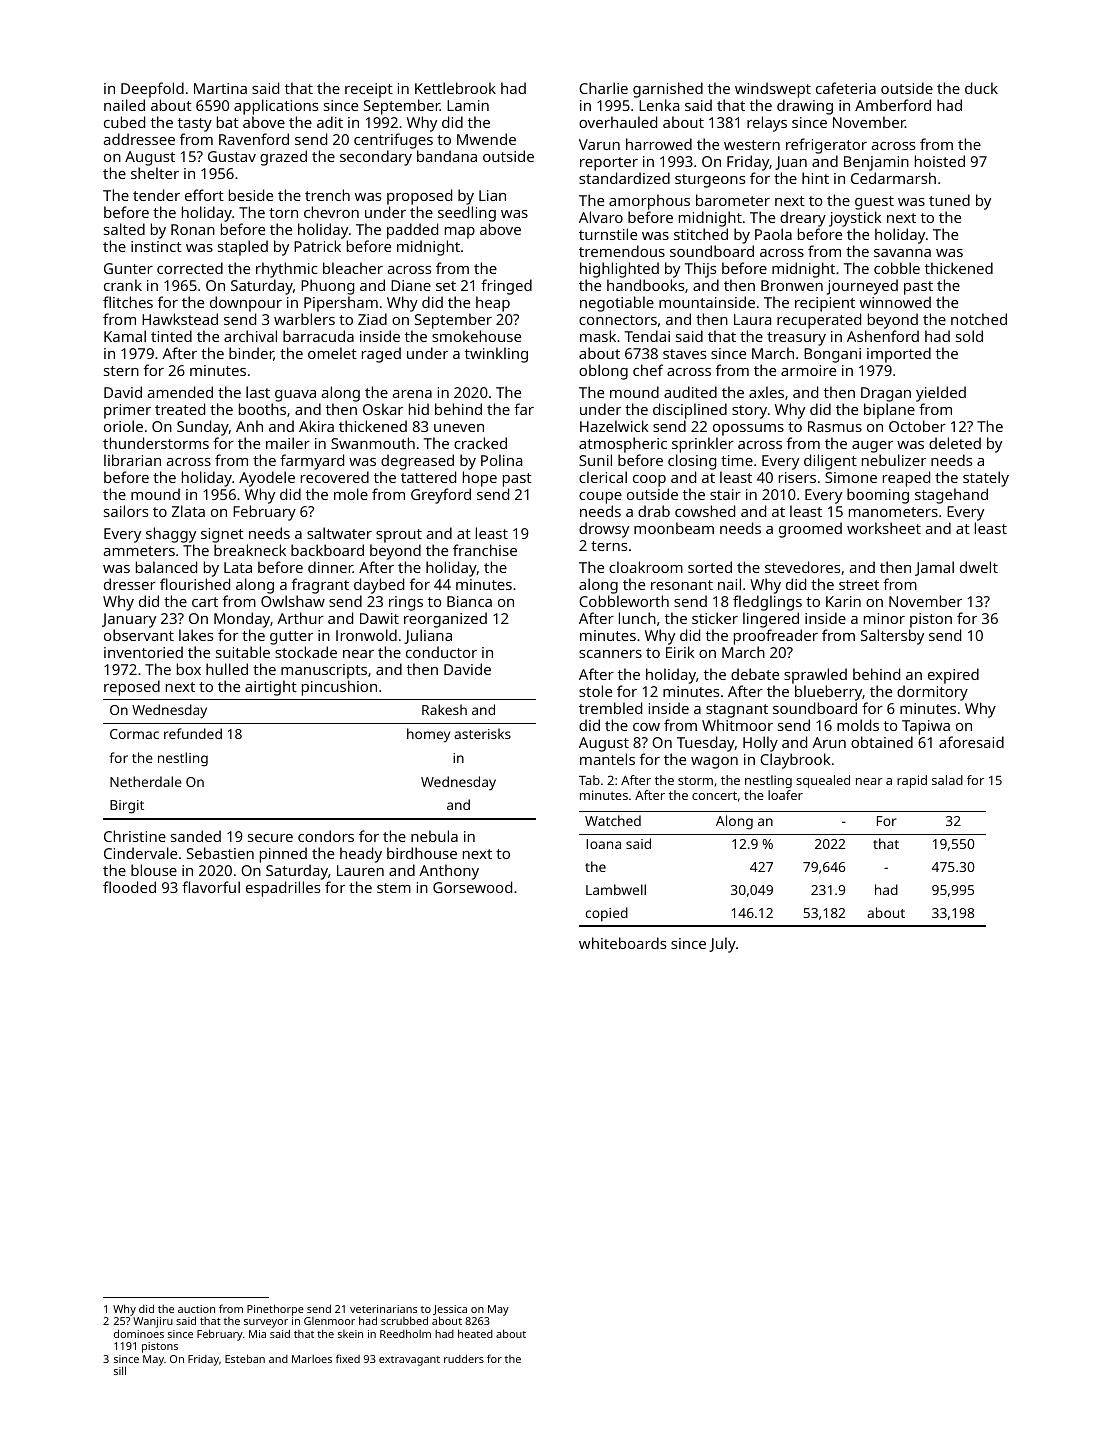  I want to click on heated, so click(475, 1333).
